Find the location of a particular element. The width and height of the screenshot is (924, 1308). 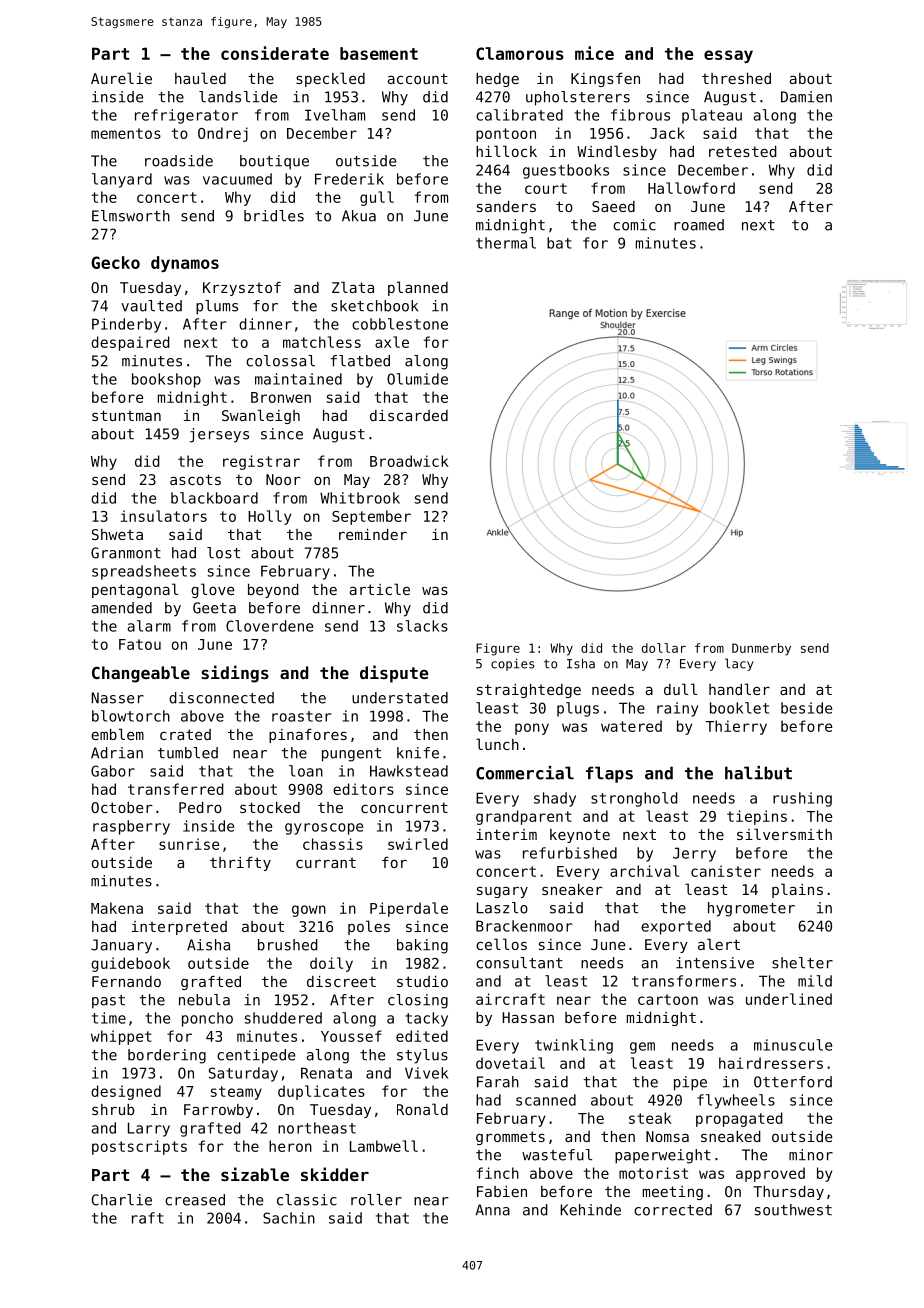

Elmsworth is located at coordinates (131, 216).
